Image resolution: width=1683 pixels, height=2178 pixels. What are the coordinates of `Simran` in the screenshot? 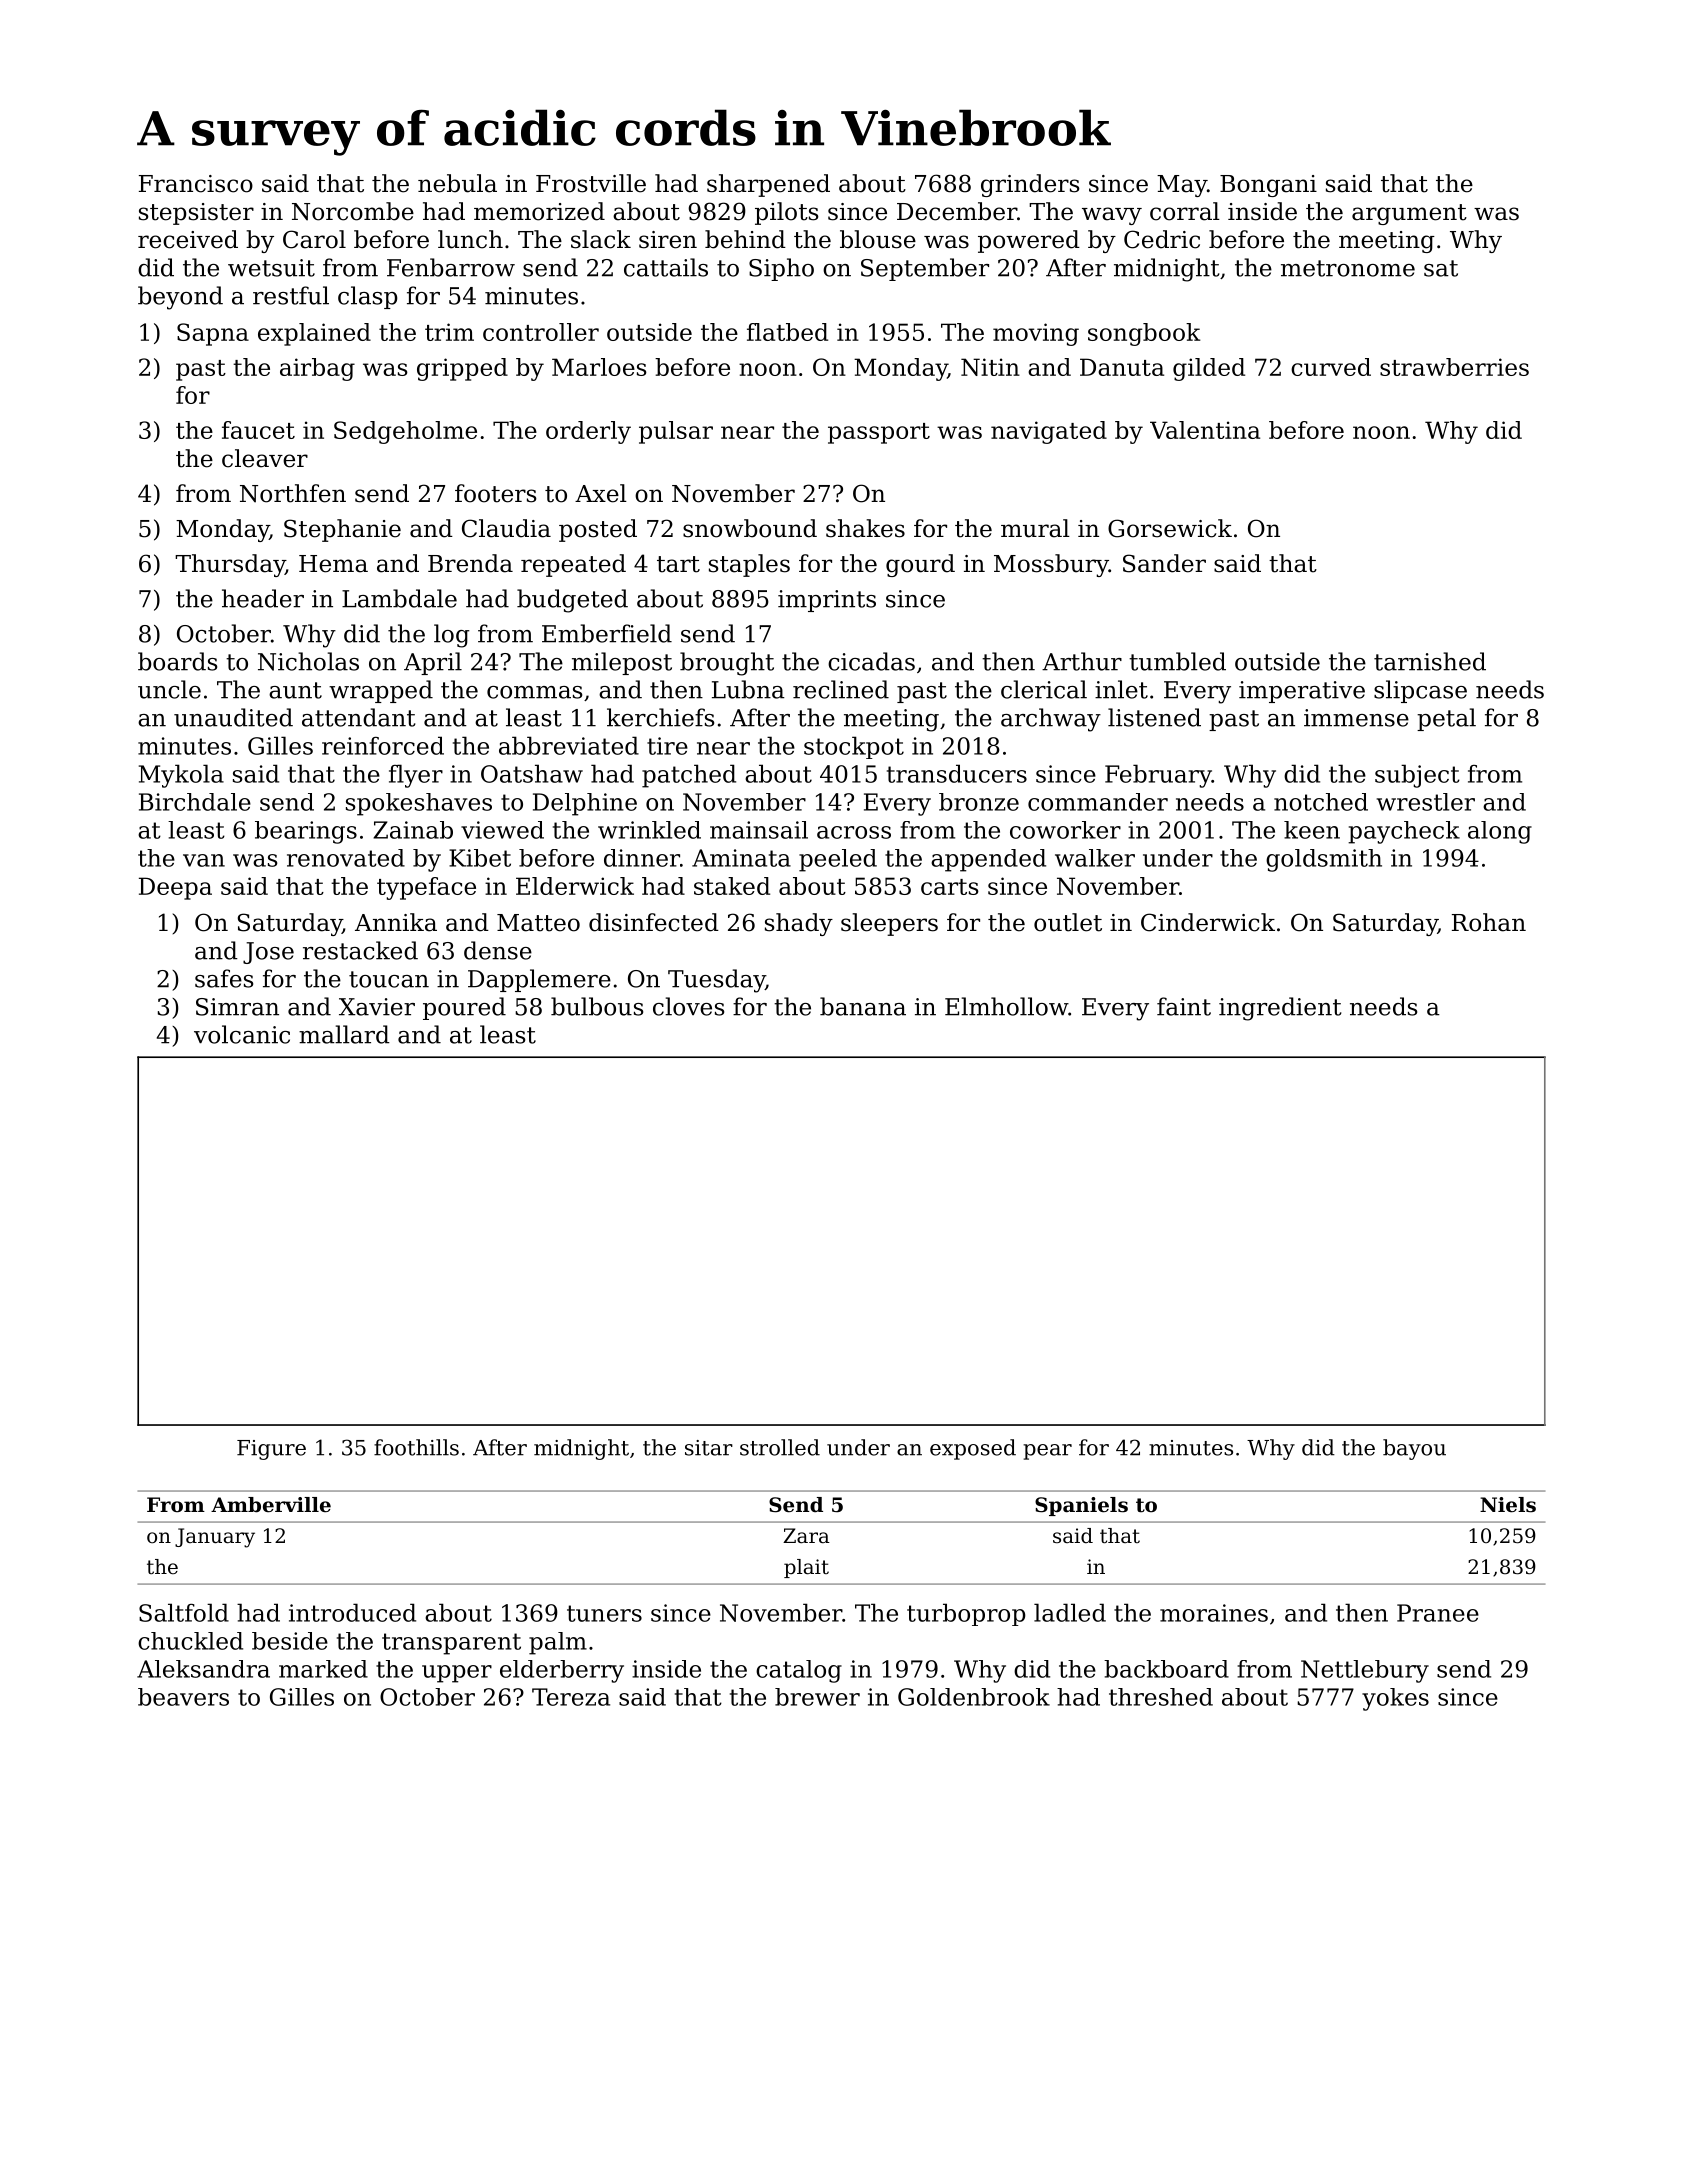 It's located at (237, 1007).
